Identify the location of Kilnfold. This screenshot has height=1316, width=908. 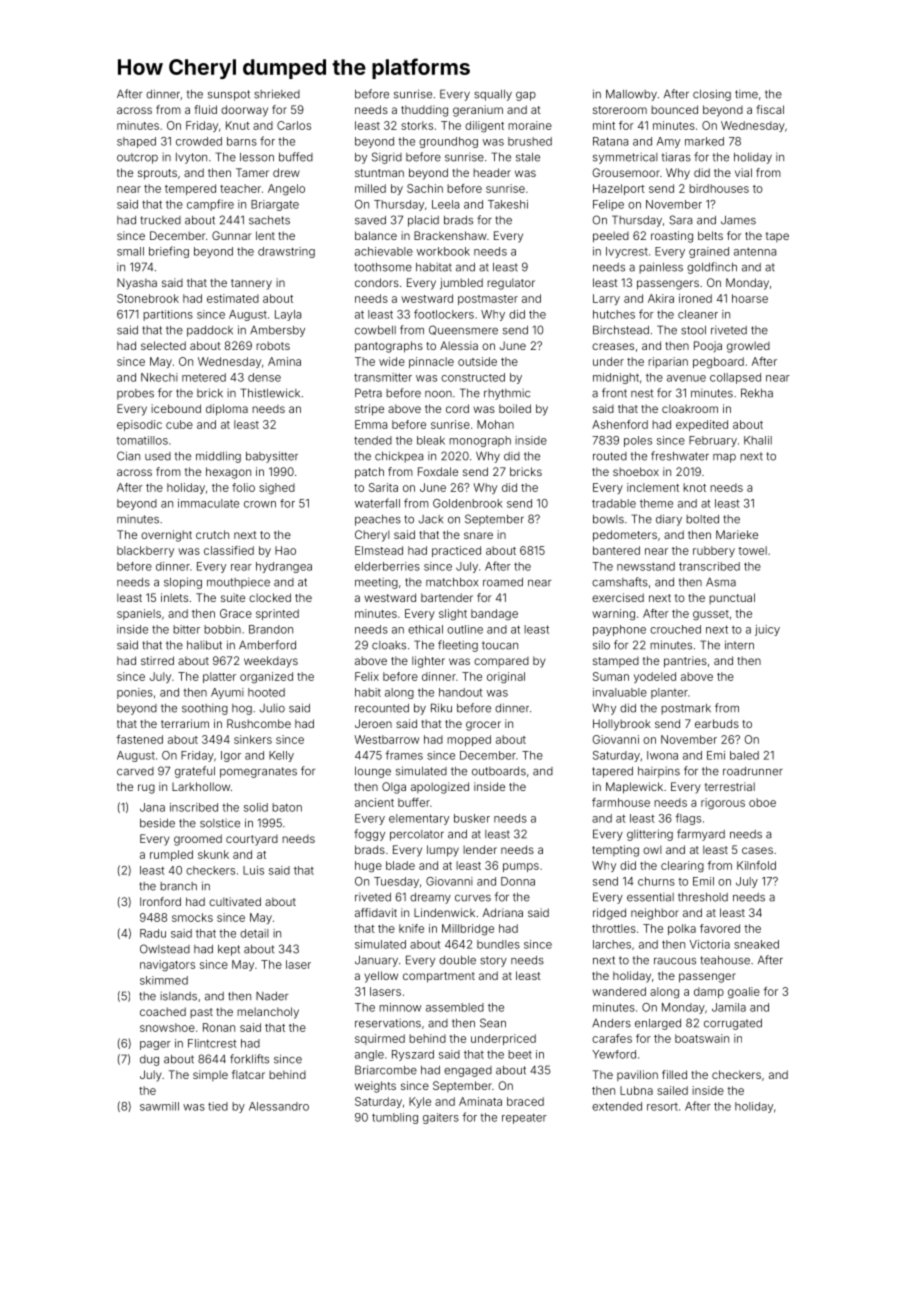
(756, 865).
